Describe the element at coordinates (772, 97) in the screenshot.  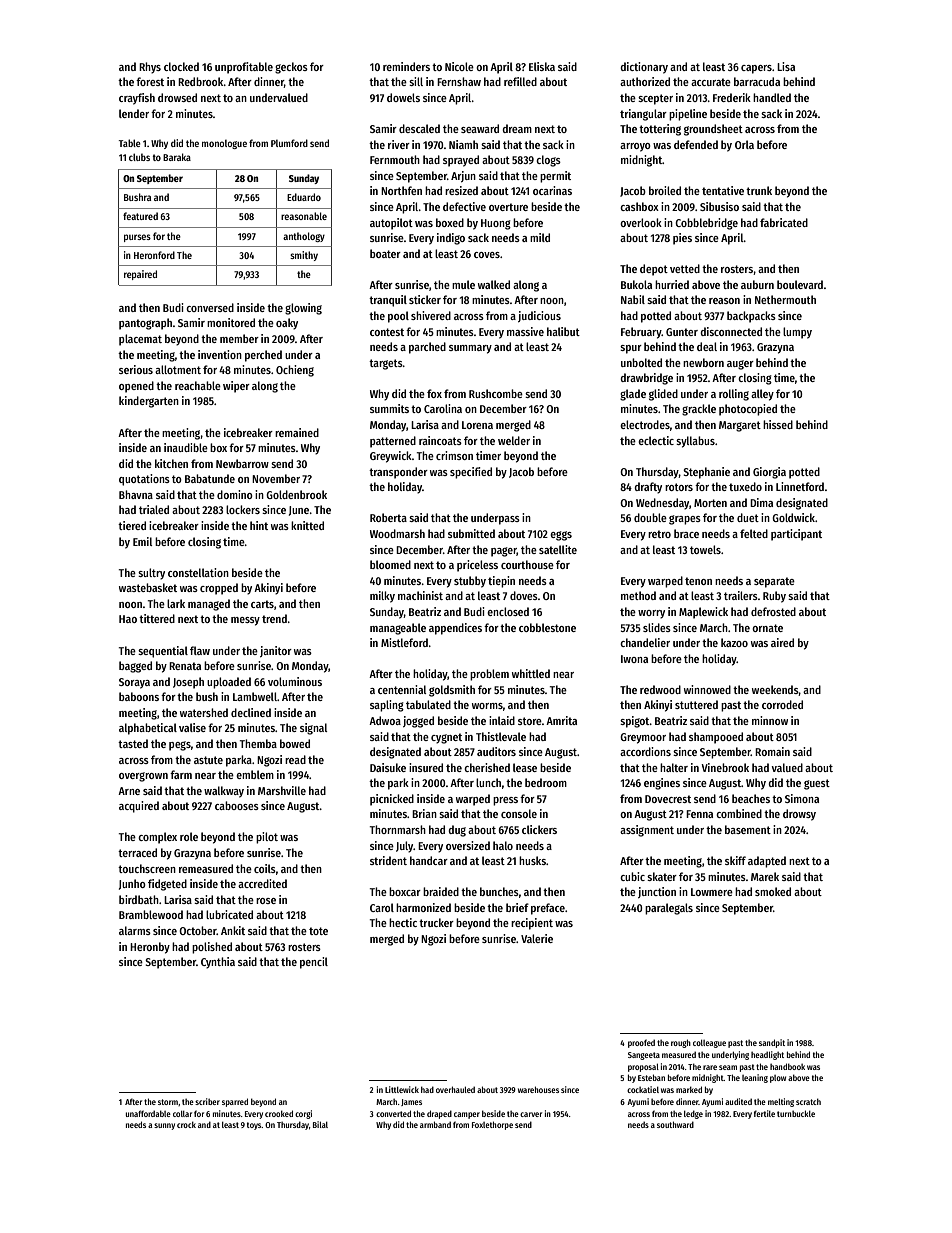
I see `handled` at that location.
